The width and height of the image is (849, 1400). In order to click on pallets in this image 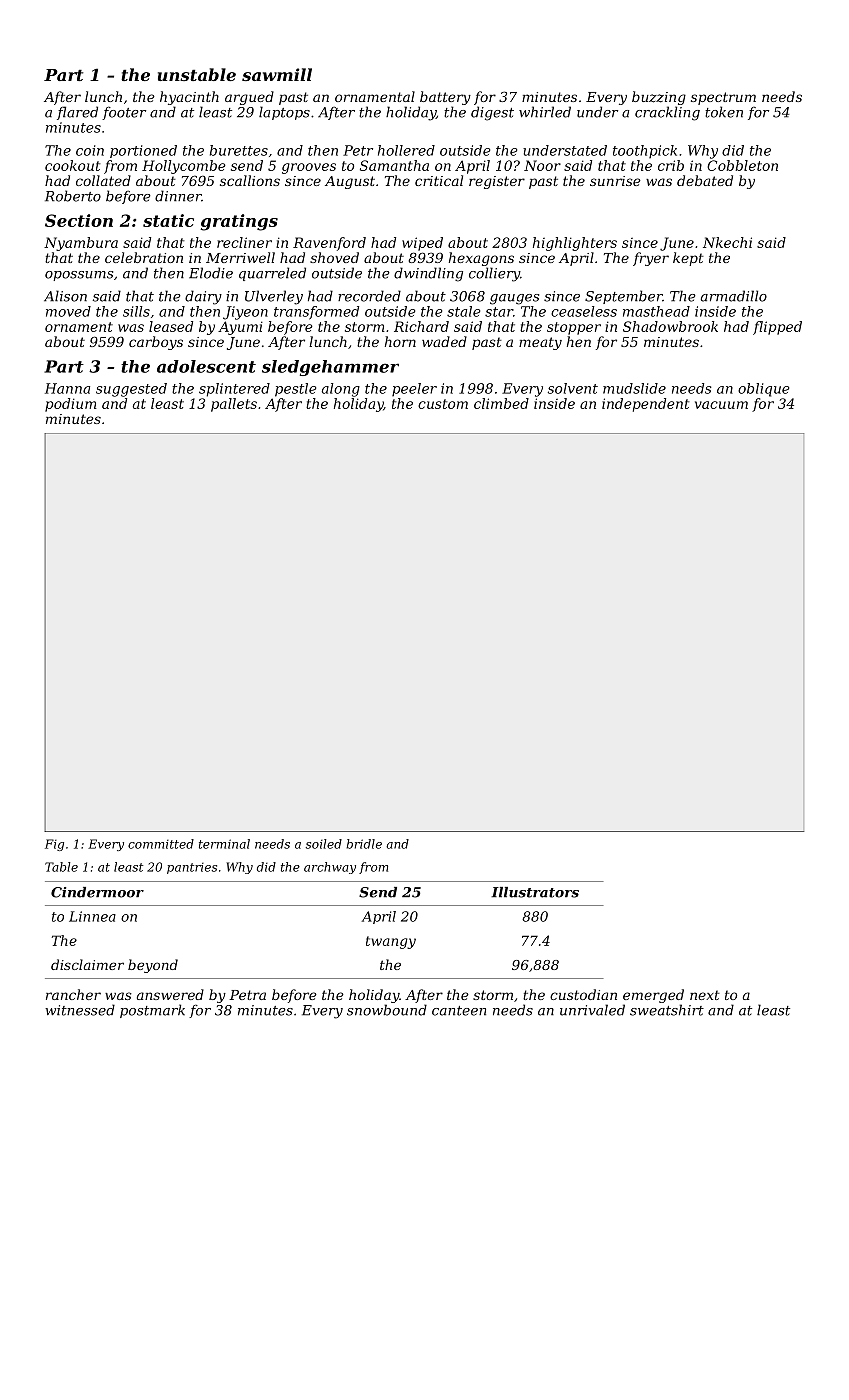, I will do `click(234, 405)`.
